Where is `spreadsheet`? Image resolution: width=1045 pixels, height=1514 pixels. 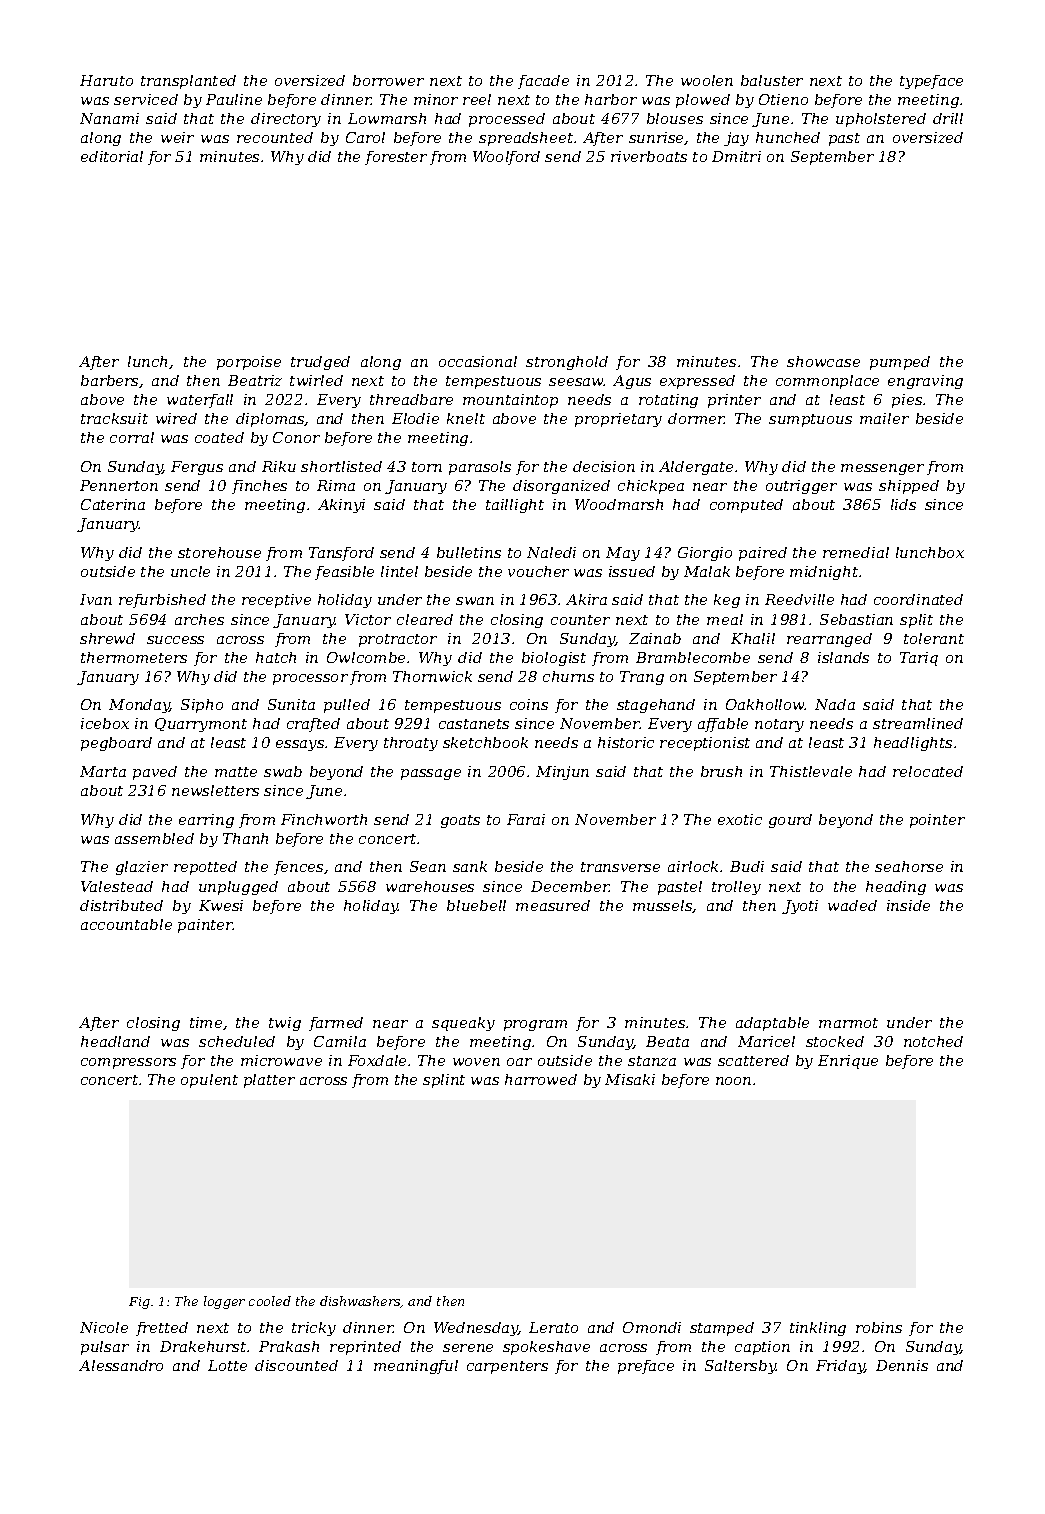 spreadsheet is located at coordinates (526, 139).
